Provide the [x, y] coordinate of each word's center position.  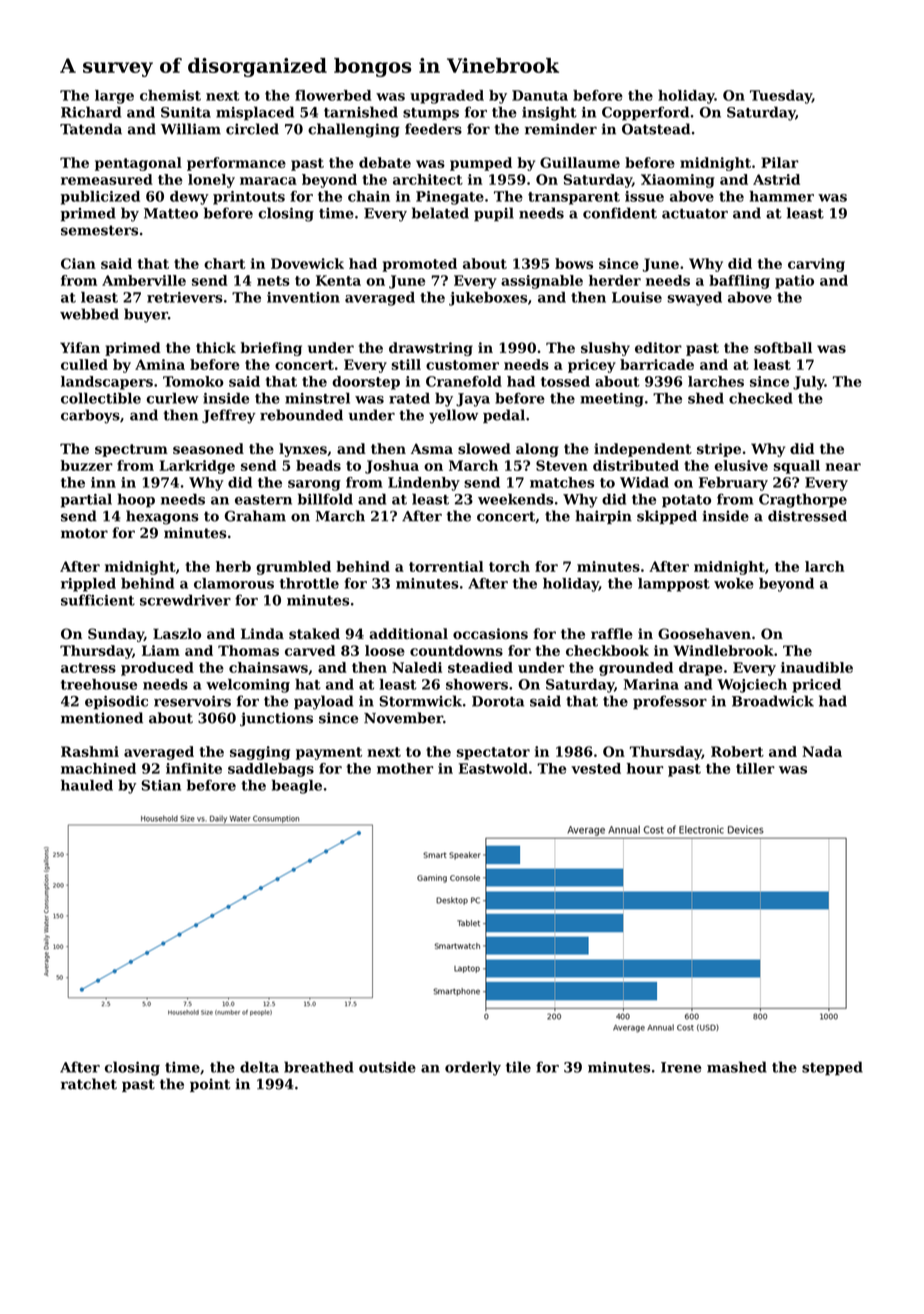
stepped [832, 1068]
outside [387, 1067]
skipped [667, 517]
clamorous [234, 583]
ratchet [89, 1084]
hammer [781, 196]
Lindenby [424, 484]
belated [440, 213]
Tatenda [91, 129]
